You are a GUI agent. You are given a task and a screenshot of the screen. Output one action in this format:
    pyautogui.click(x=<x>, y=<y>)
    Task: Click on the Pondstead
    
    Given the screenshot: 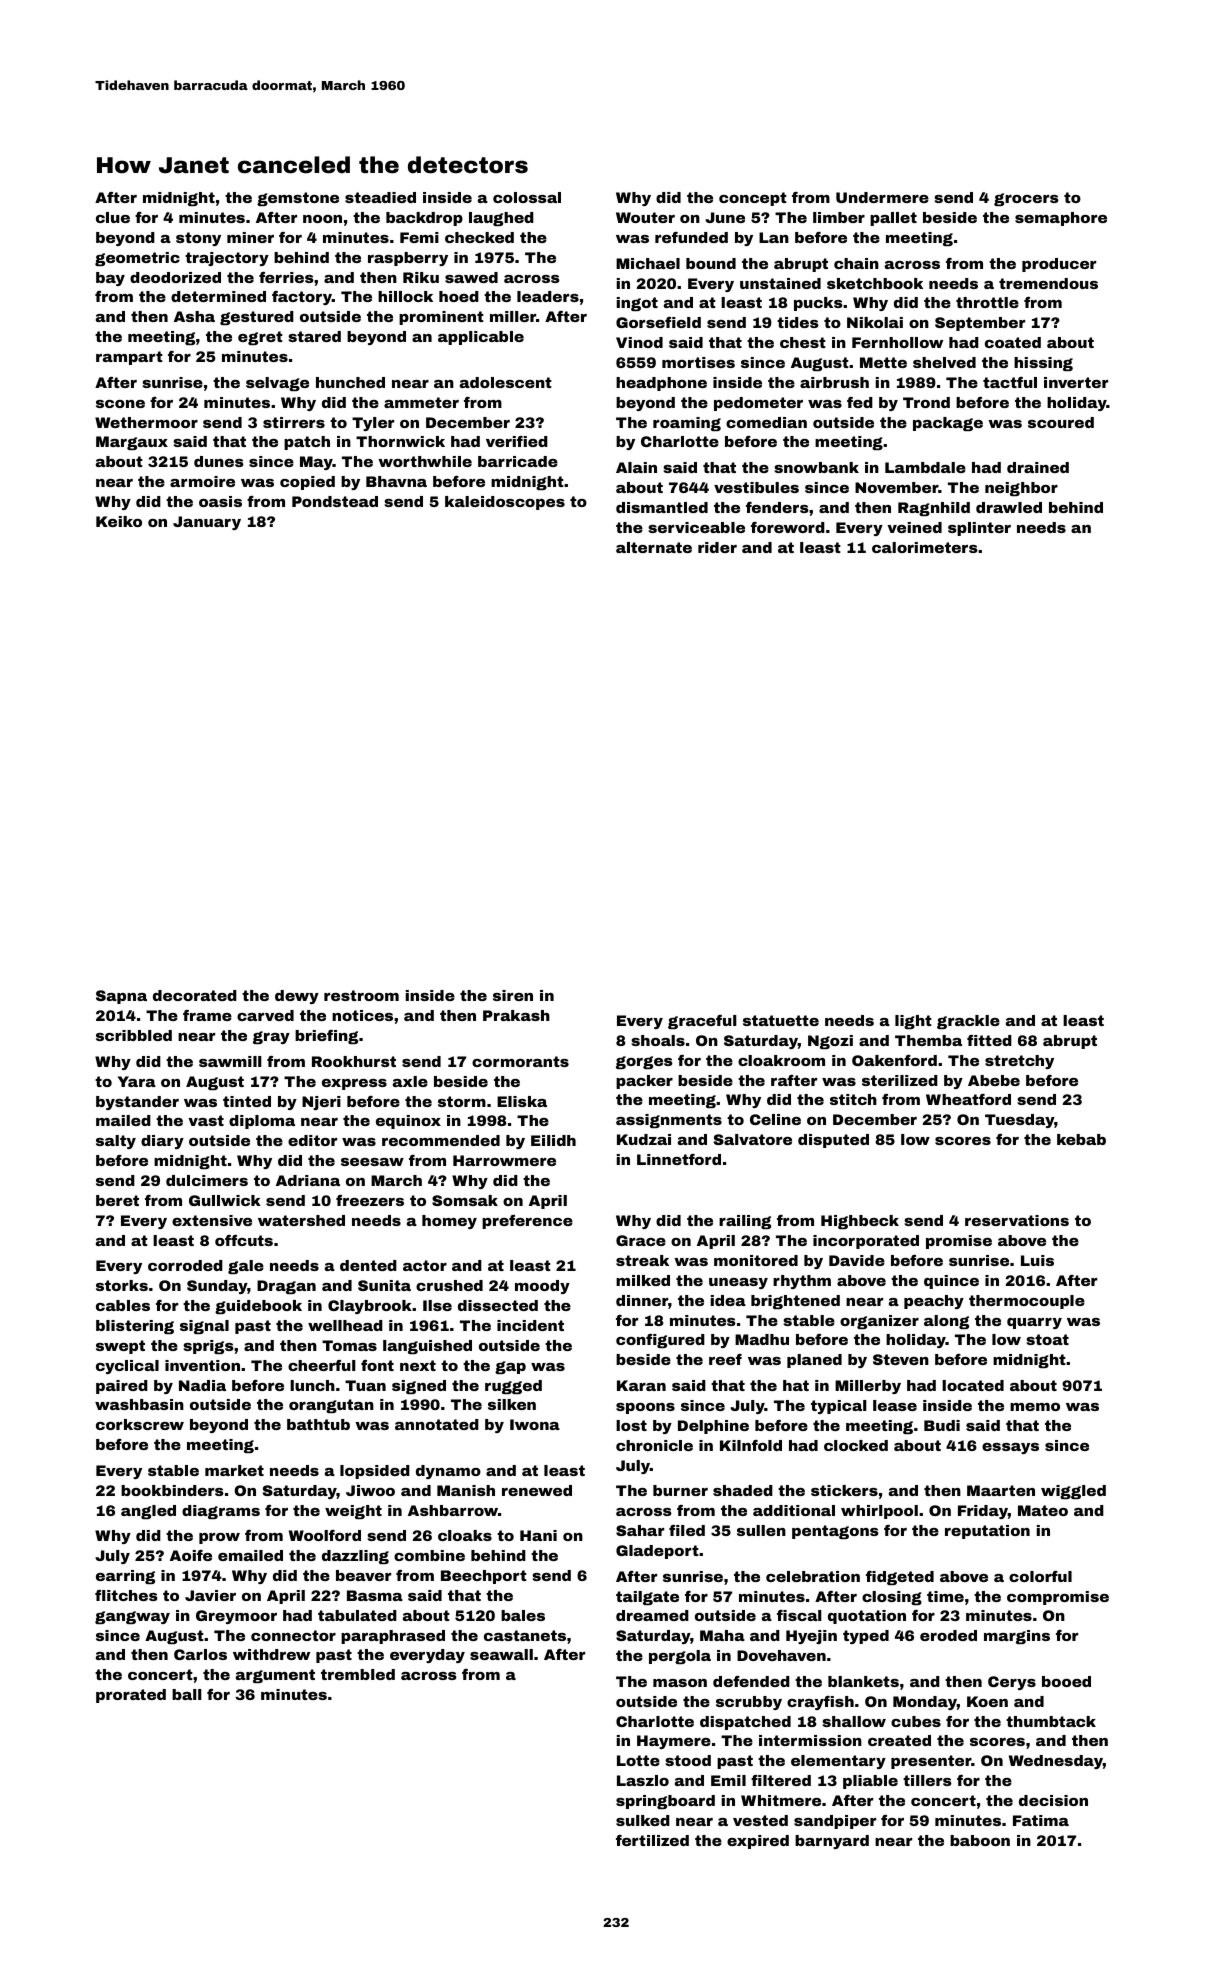 What is the action you would take?
    pyautogui.click(x=335, y=501)
